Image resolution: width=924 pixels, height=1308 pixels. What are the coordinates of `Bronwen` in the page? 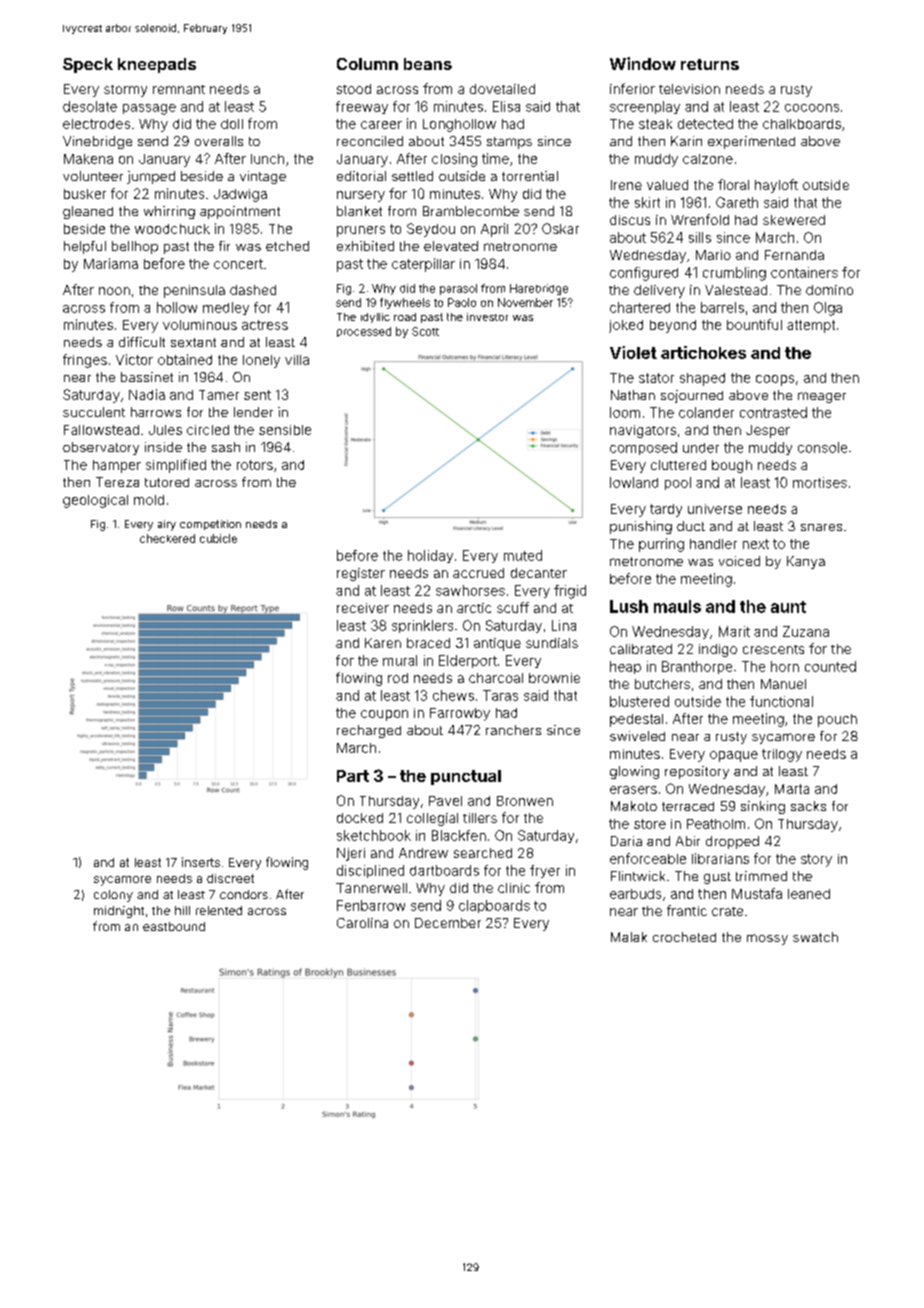 It's located at (525, 801).
